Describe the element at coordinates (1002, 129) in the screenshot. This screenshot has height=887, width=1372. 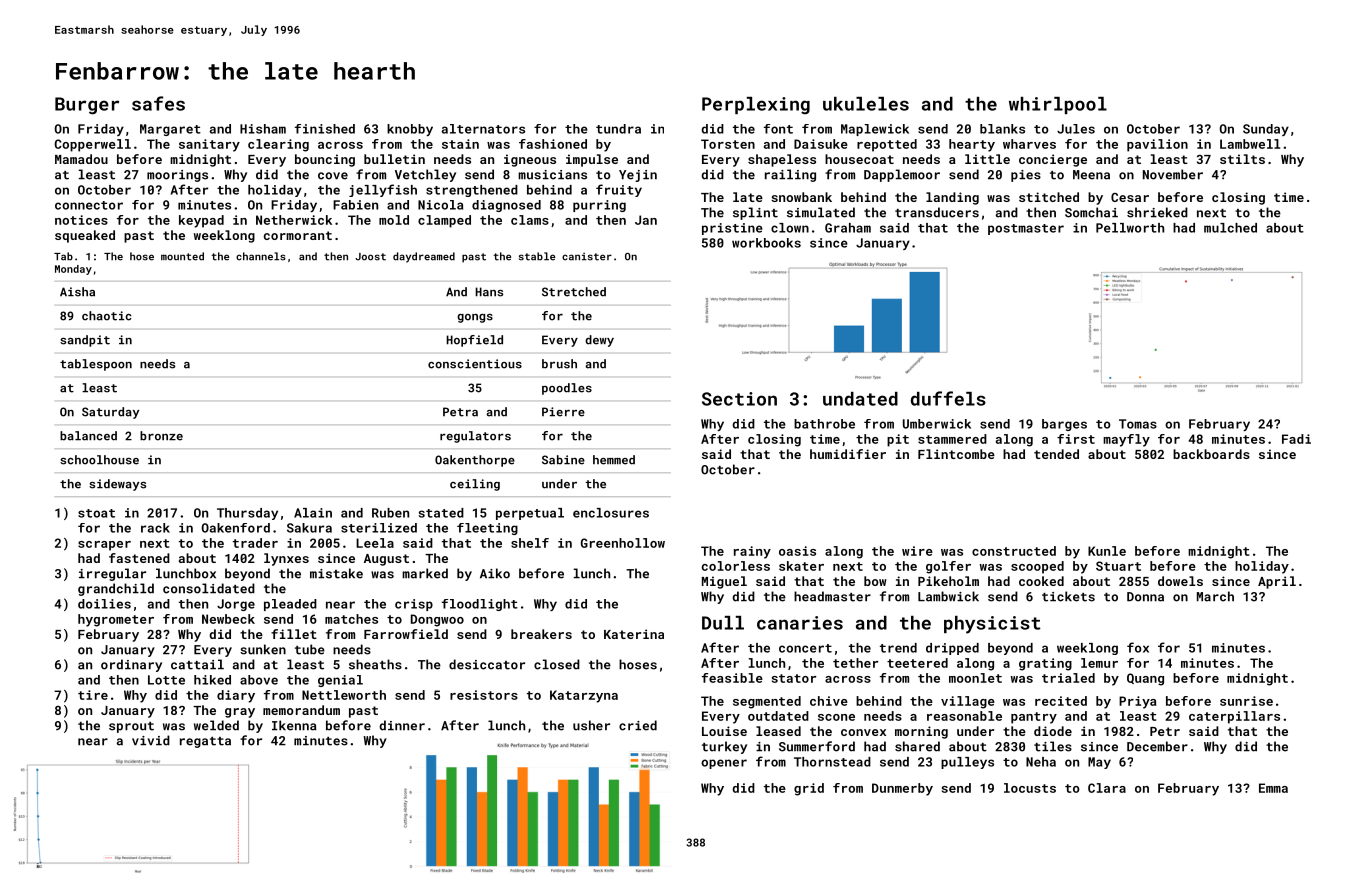
I see `blanks` at that location.
